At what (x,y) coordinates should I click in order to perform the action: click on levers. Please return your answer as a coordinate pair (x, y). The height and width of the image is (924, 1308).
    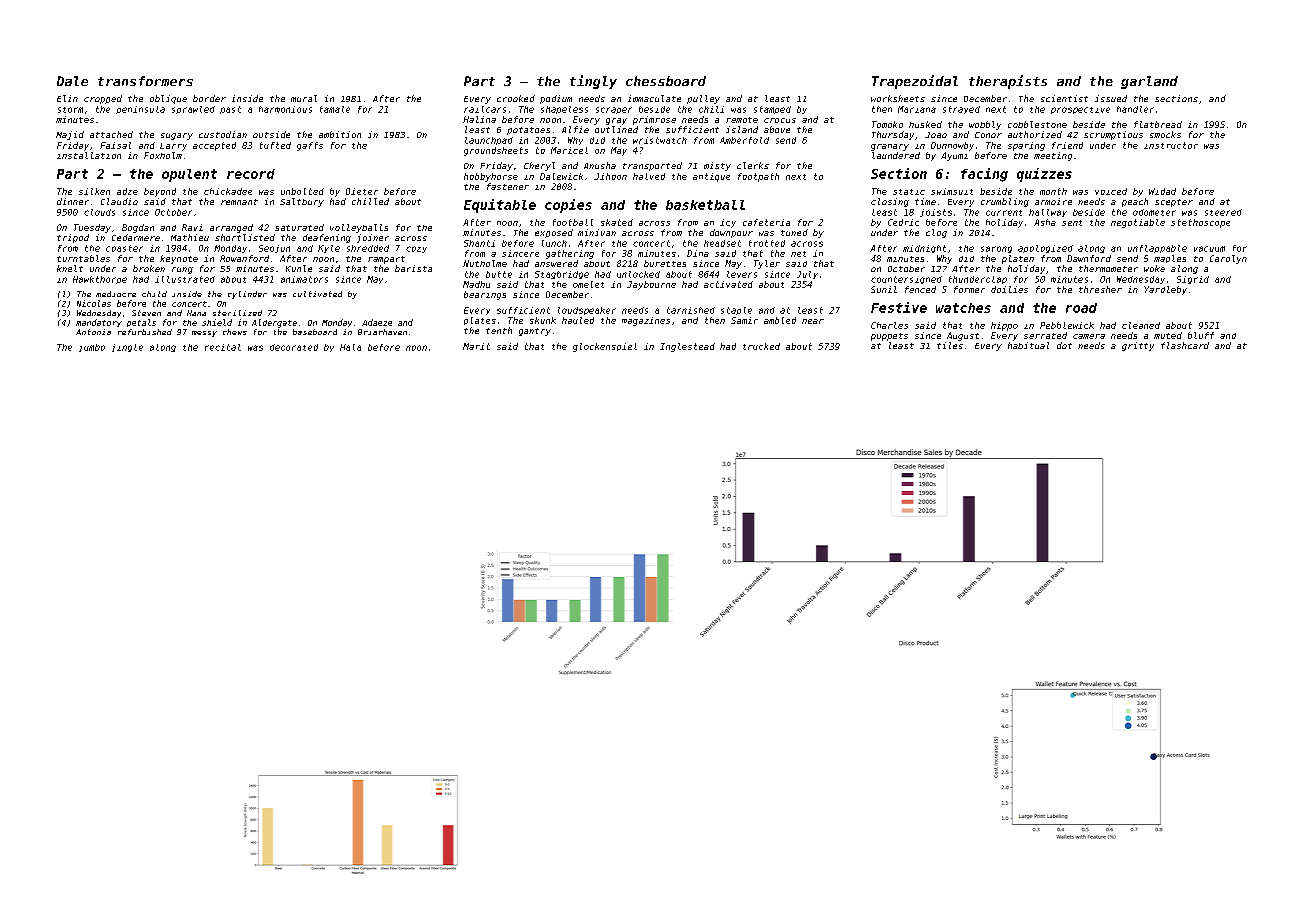
    Looking at the image, I should click on (742, 274).
